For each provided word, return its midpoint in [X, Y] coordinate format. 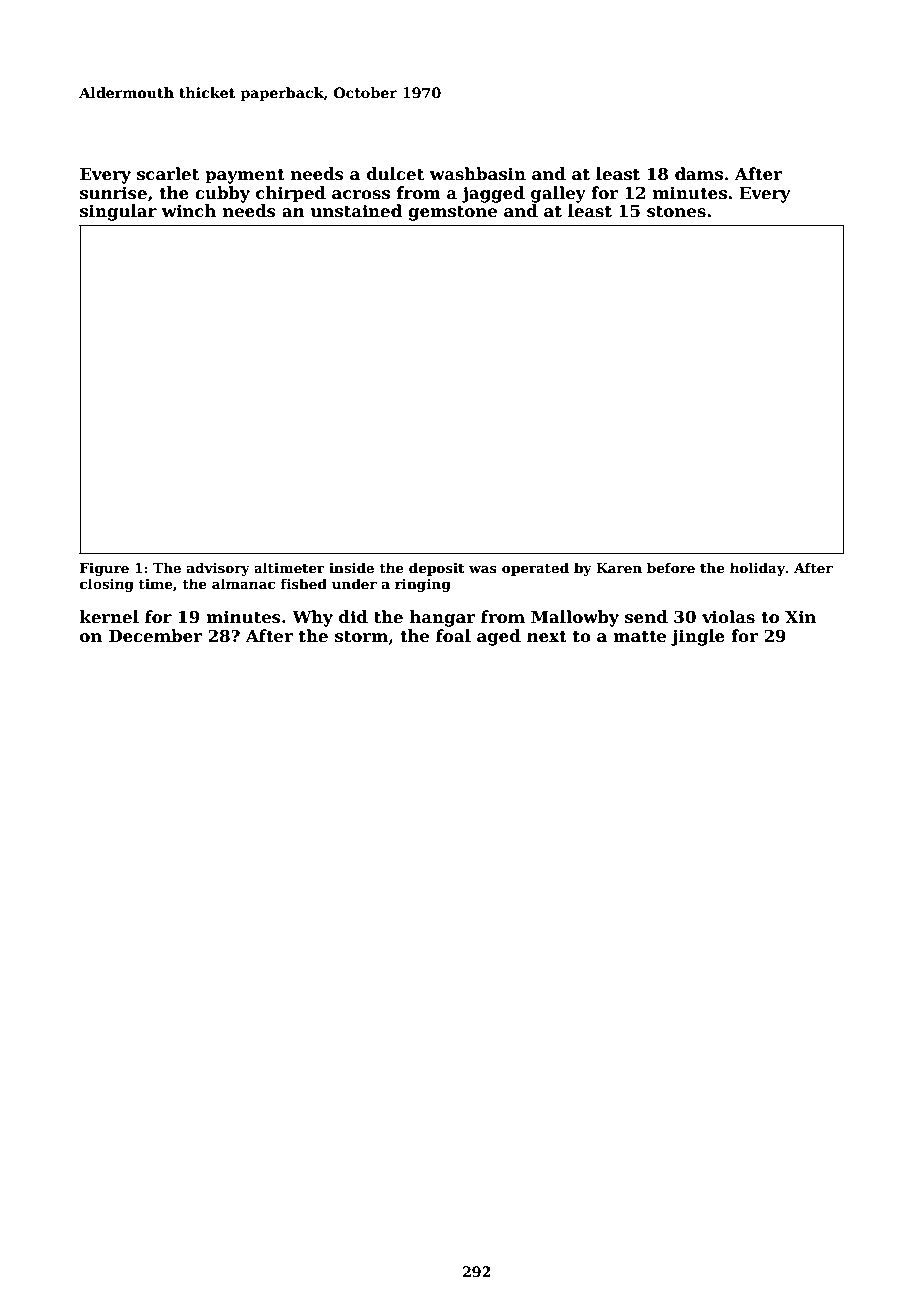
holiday [757, 569]
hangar [443, 618]
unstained [356, 211]
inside [351, 567]
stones [676, 212]
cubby [222, 194]
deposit [436, 569]
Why [312, 618]
